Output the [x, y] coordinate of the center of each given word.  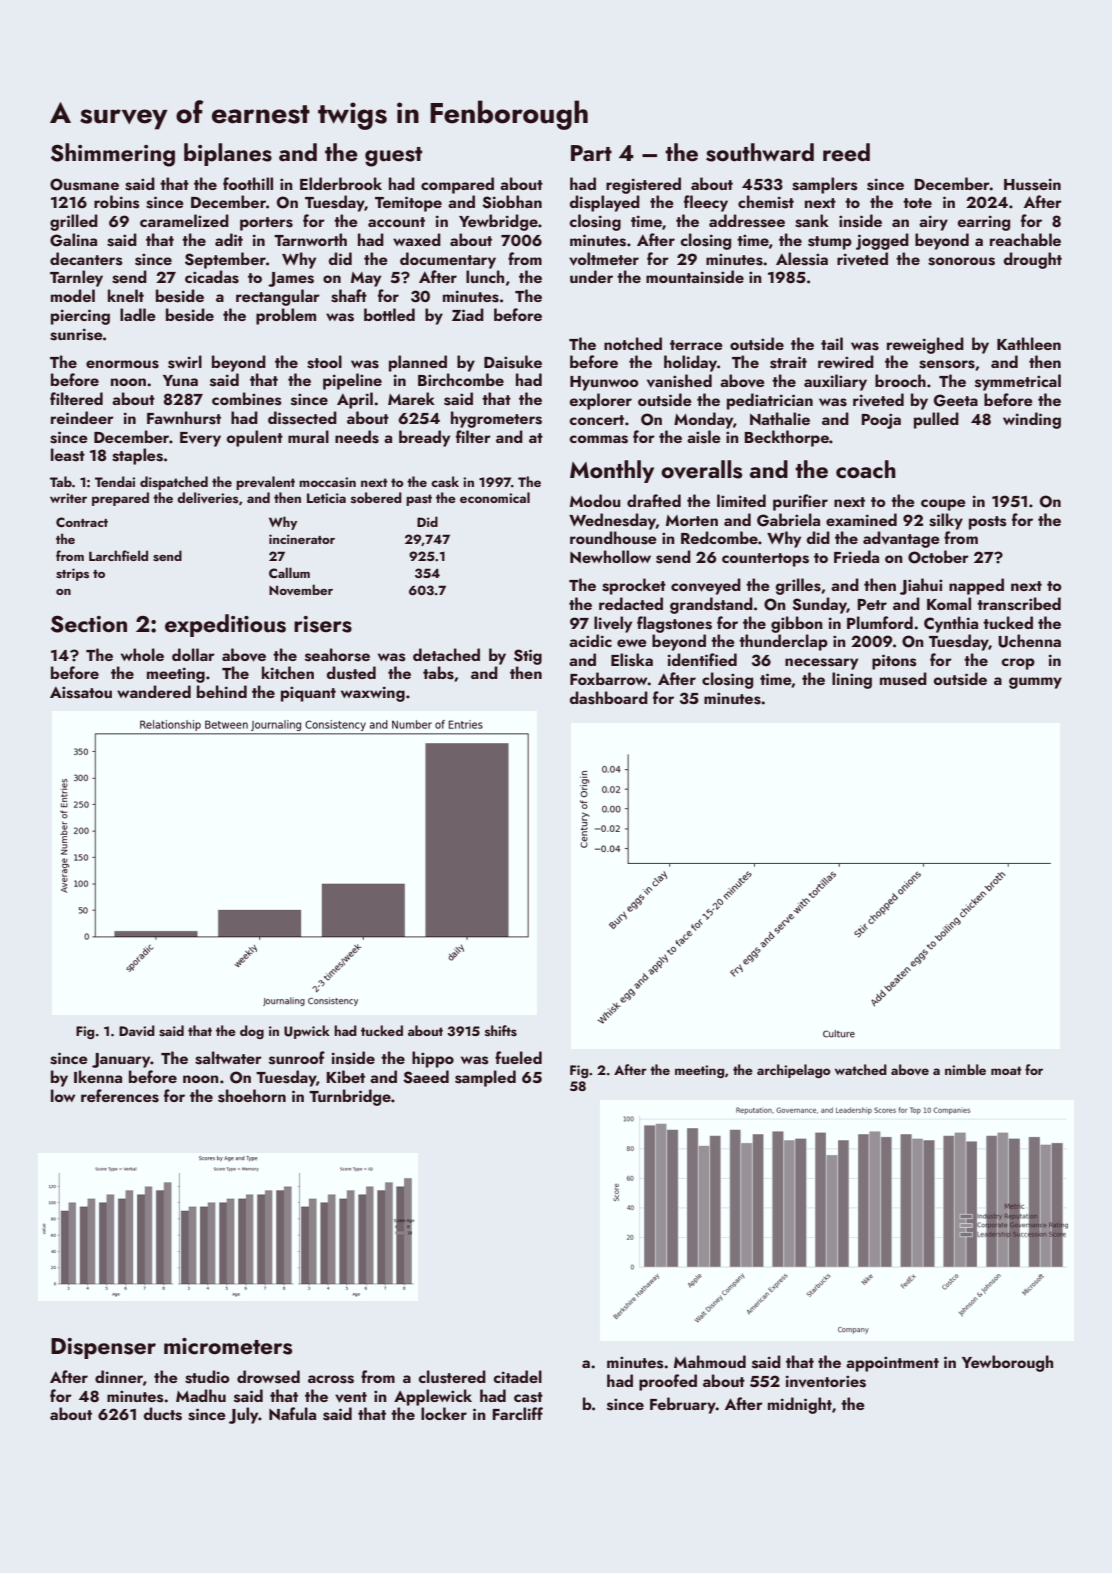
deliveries [207, 498]
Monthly [612, 471]
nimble [965, 1069]
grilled [74, 222]
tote [917, 203]
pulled [936, 420]
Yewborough [1007, 1363]
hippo [433, 1059]
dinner [119, 1376]
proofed [668, 1382]
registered [643, 185]
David [137, 1030]
